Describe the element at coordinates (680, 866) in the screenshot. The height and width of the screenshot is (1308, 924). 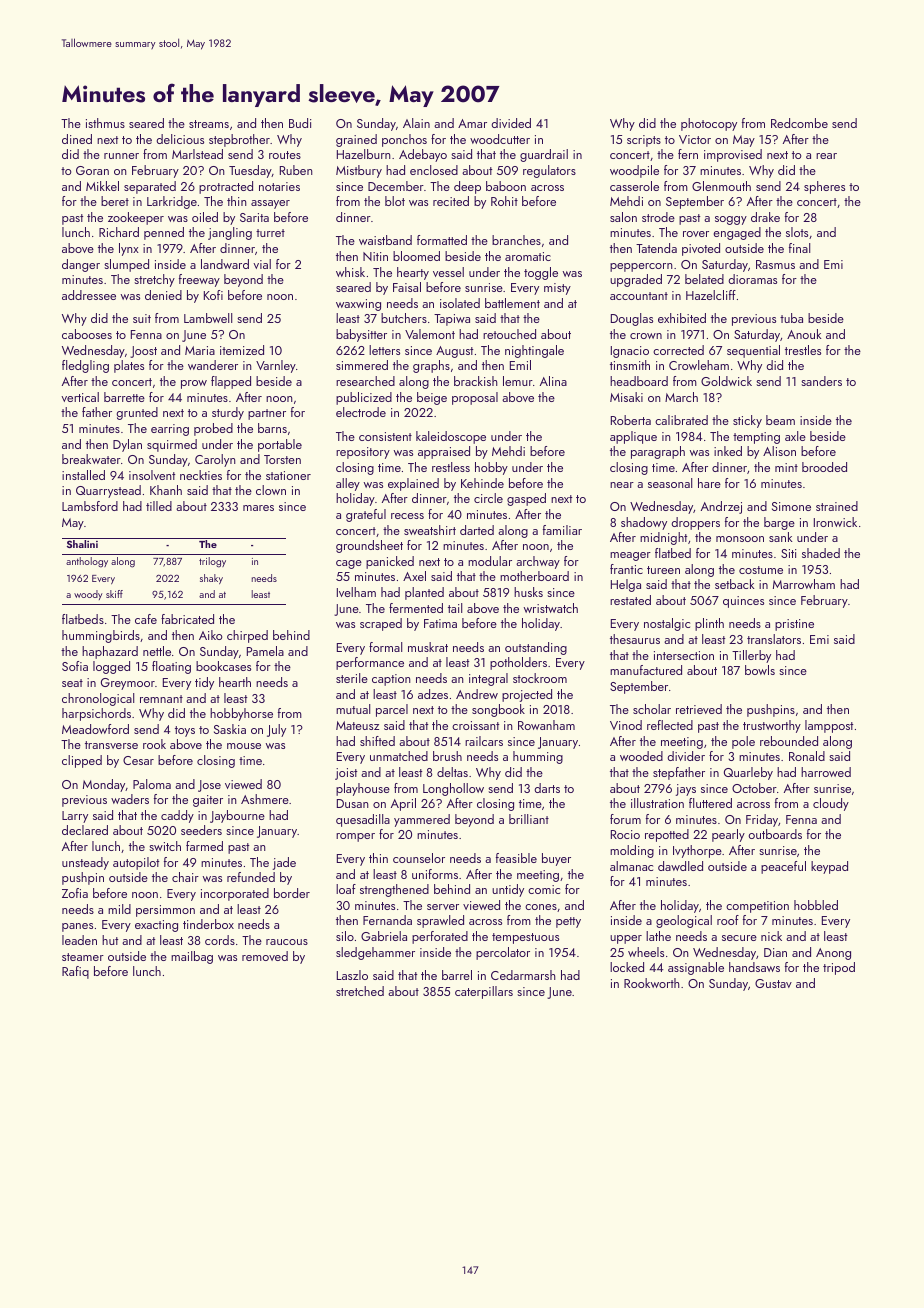
I see `dawdled` at that location.
